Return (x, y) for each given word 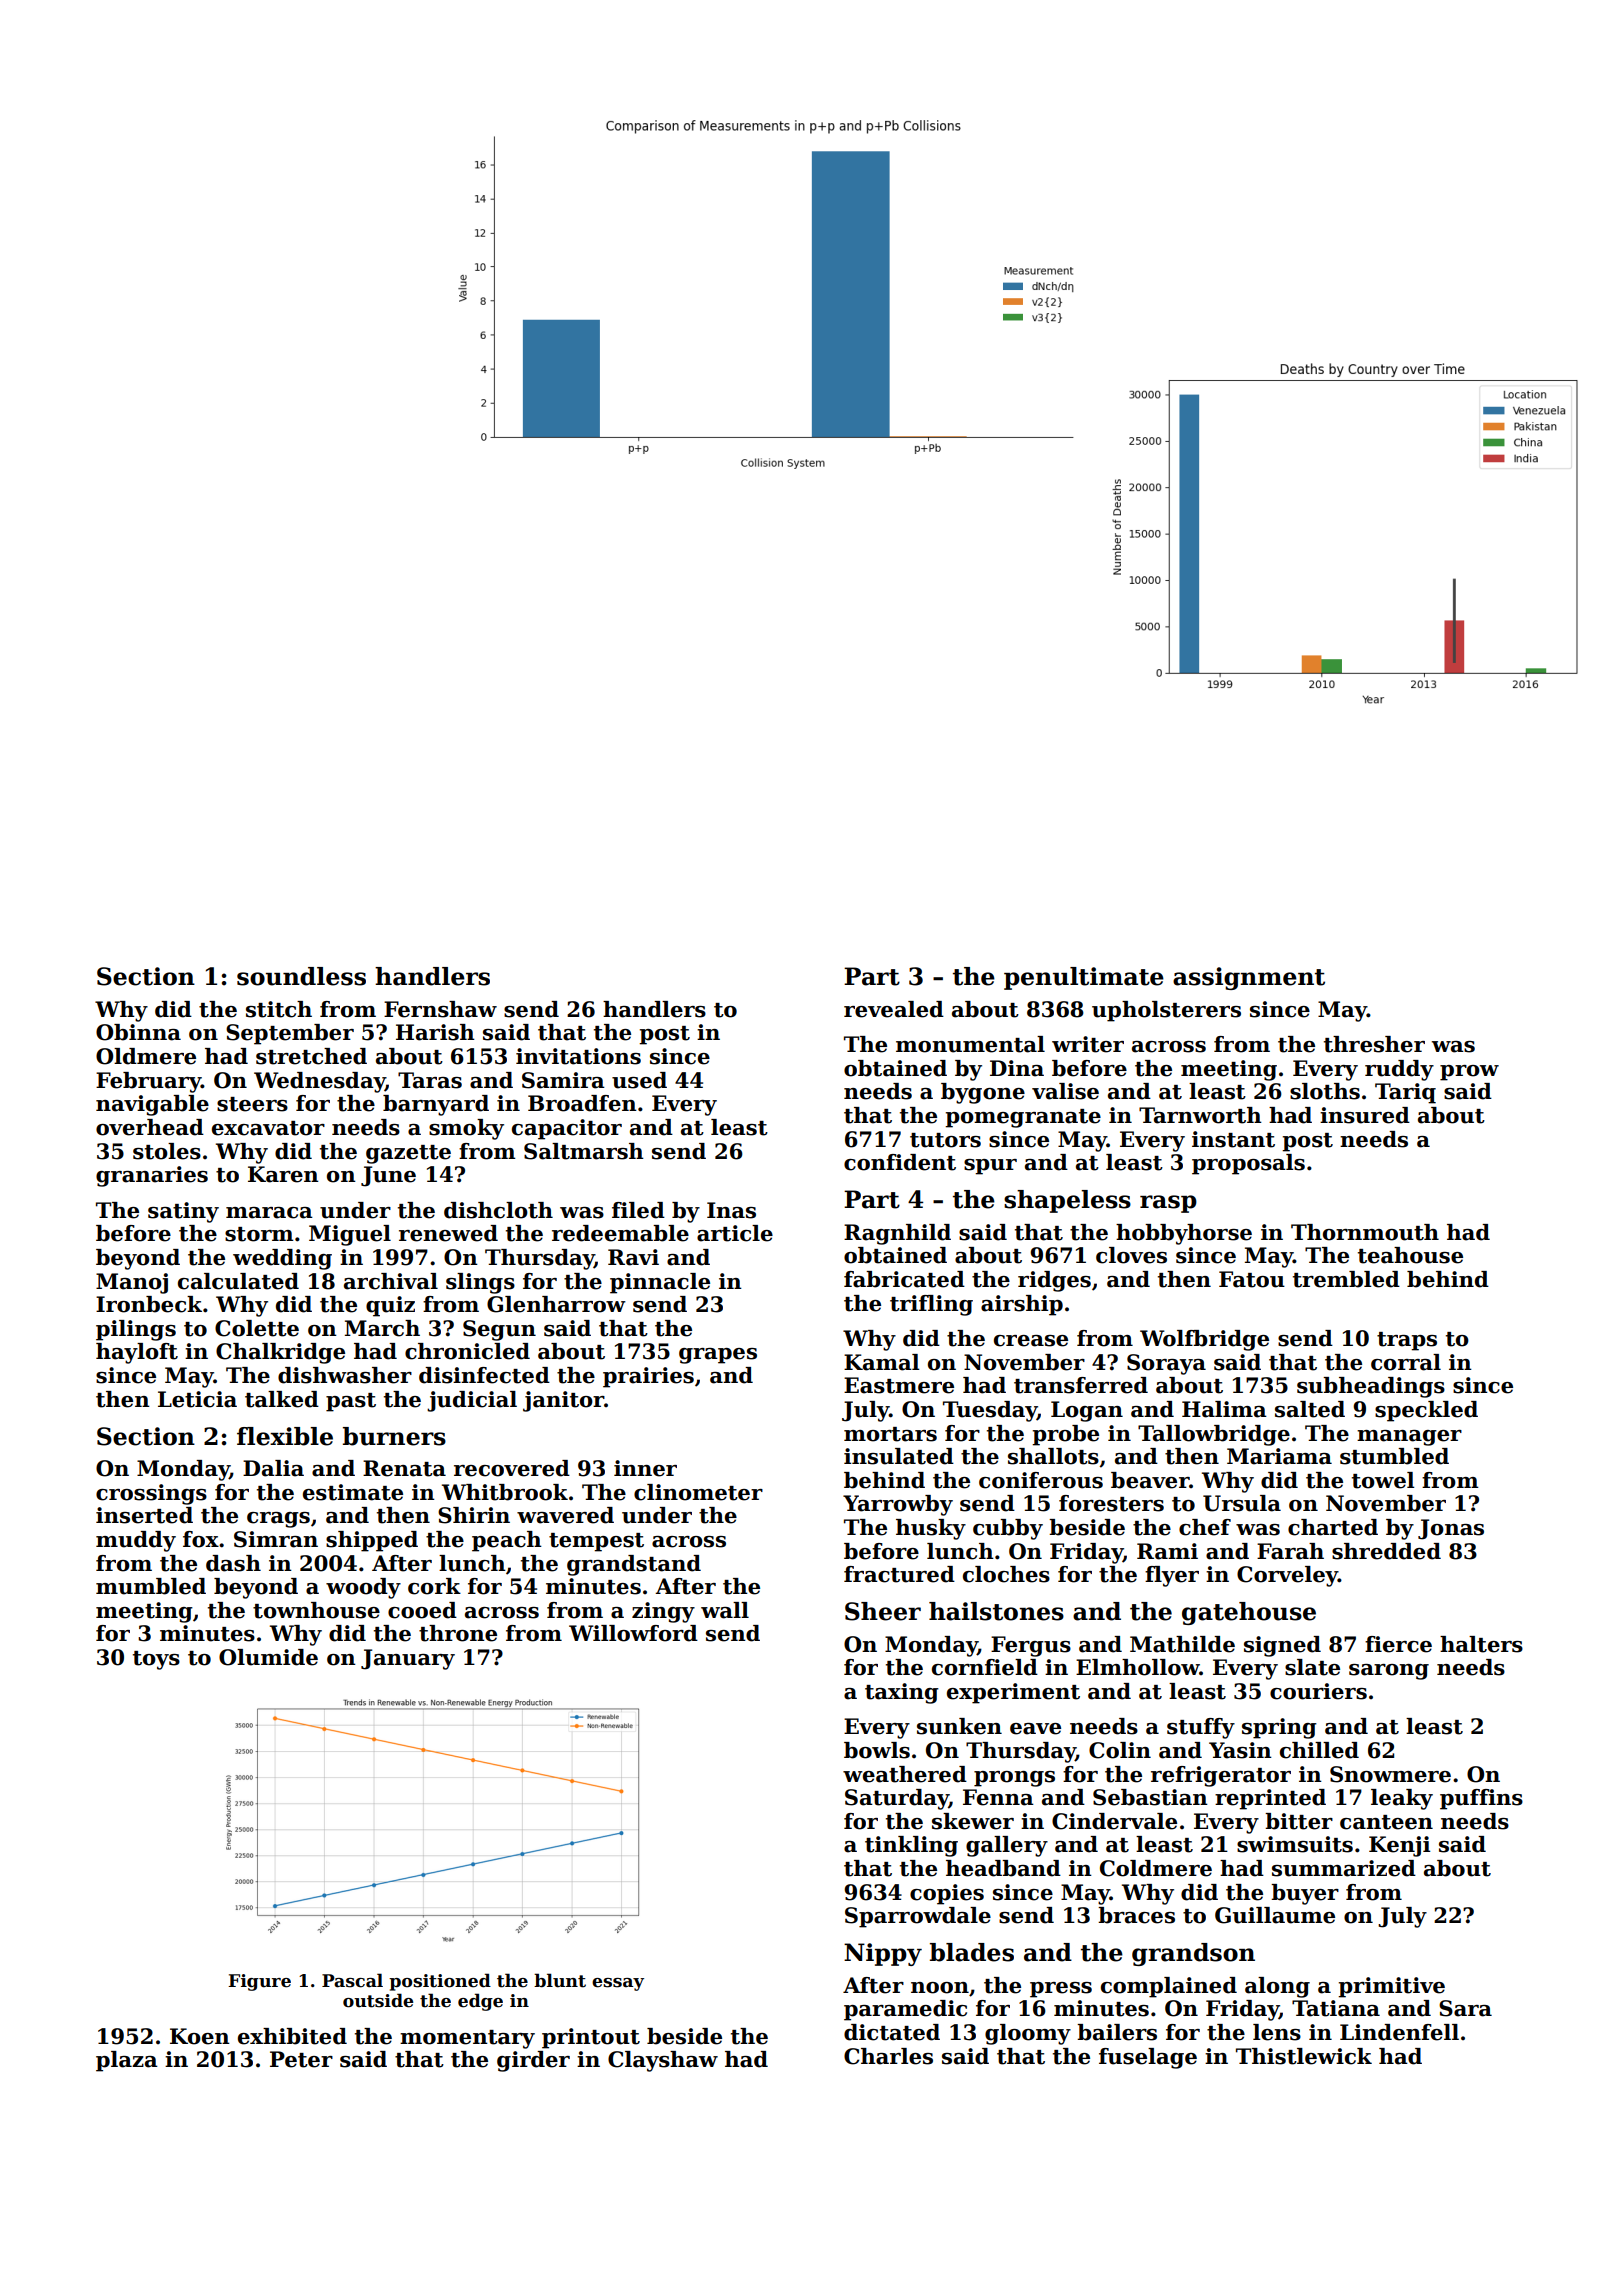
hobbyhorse (1184, 1234)
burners (394, 1436)
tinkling (911, 1846)
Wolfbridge (1204, 1340)
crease (1031, 1341)
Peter (301, 2059)
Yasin (1240, 1750)
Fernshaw (440, 1009)
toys (156, 1660)
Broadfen (582, 1103)
